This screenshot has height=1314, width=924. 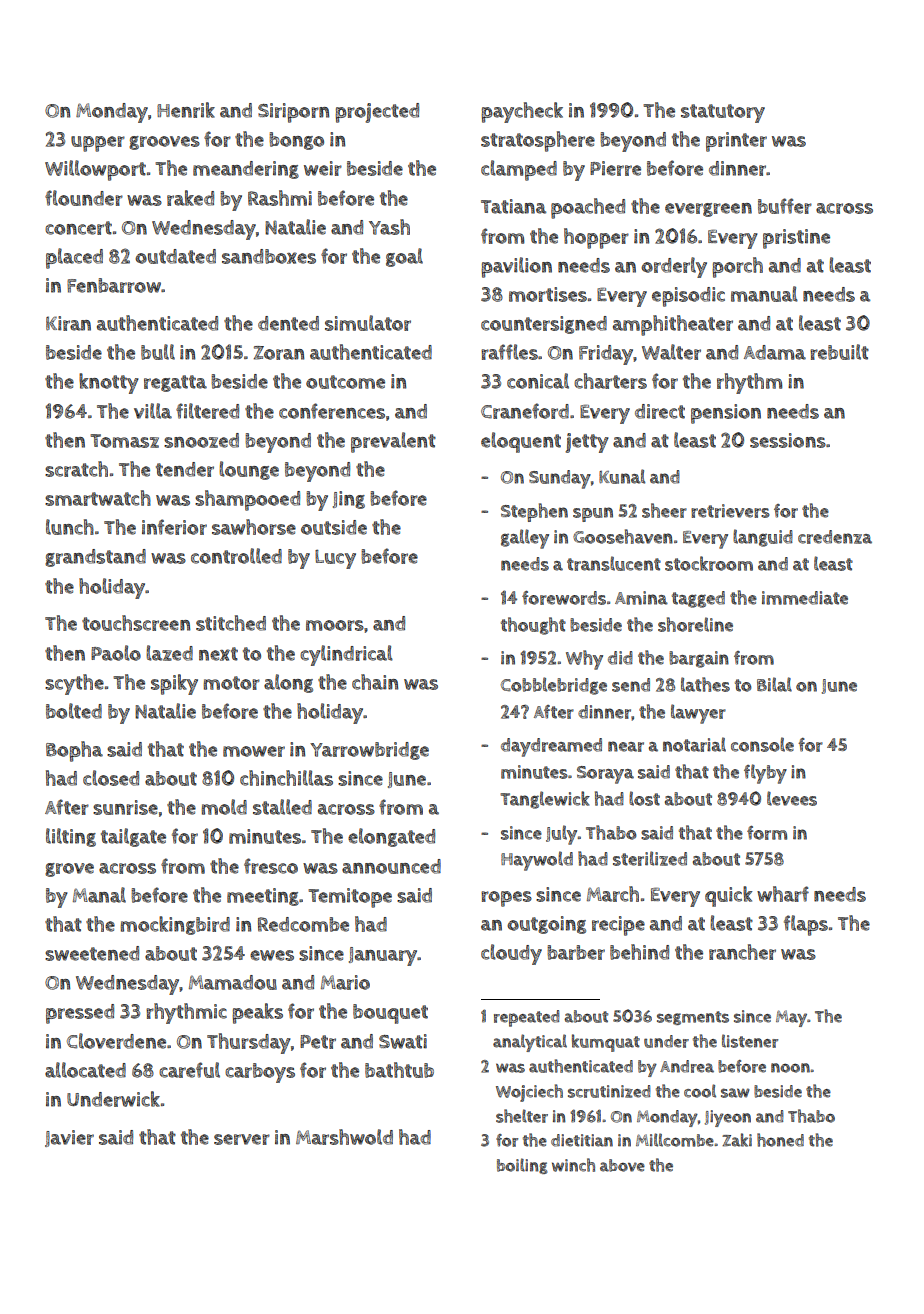 What do you see at coordinates (201, 440) in the screenshot?
I see `snoozed` at bounding box center [201, 440].
